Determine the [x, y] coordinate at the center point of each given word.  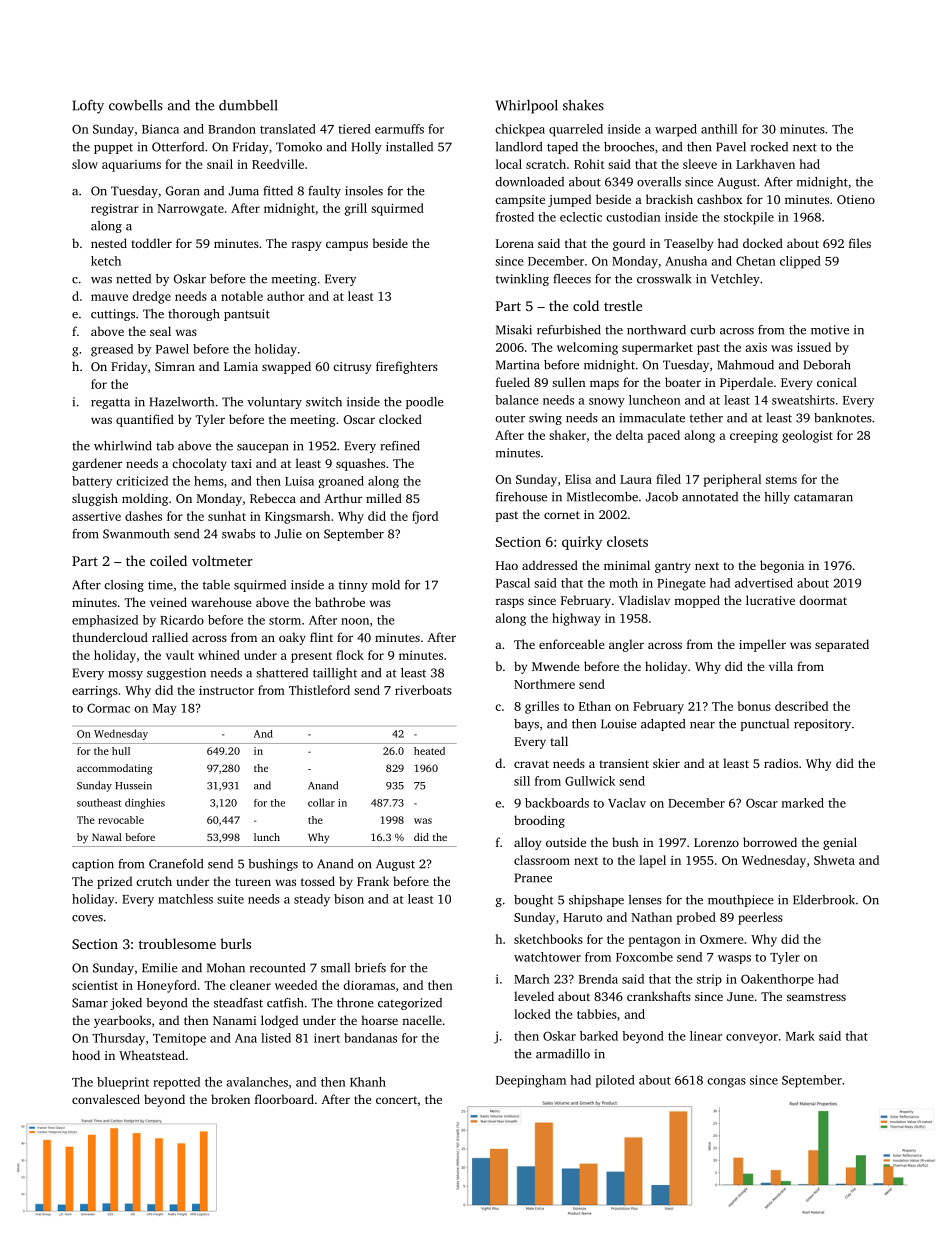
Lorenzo [716, 842]
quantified [145, 420]
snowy [607, 403]
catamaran [823, 497]
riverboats [423, 690]
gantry [673, 567]
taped [562, 148]
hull [121, 751]
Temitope [179, 1039]
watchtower [547, 957]
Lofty [88, 107]
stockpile [749, 218]
